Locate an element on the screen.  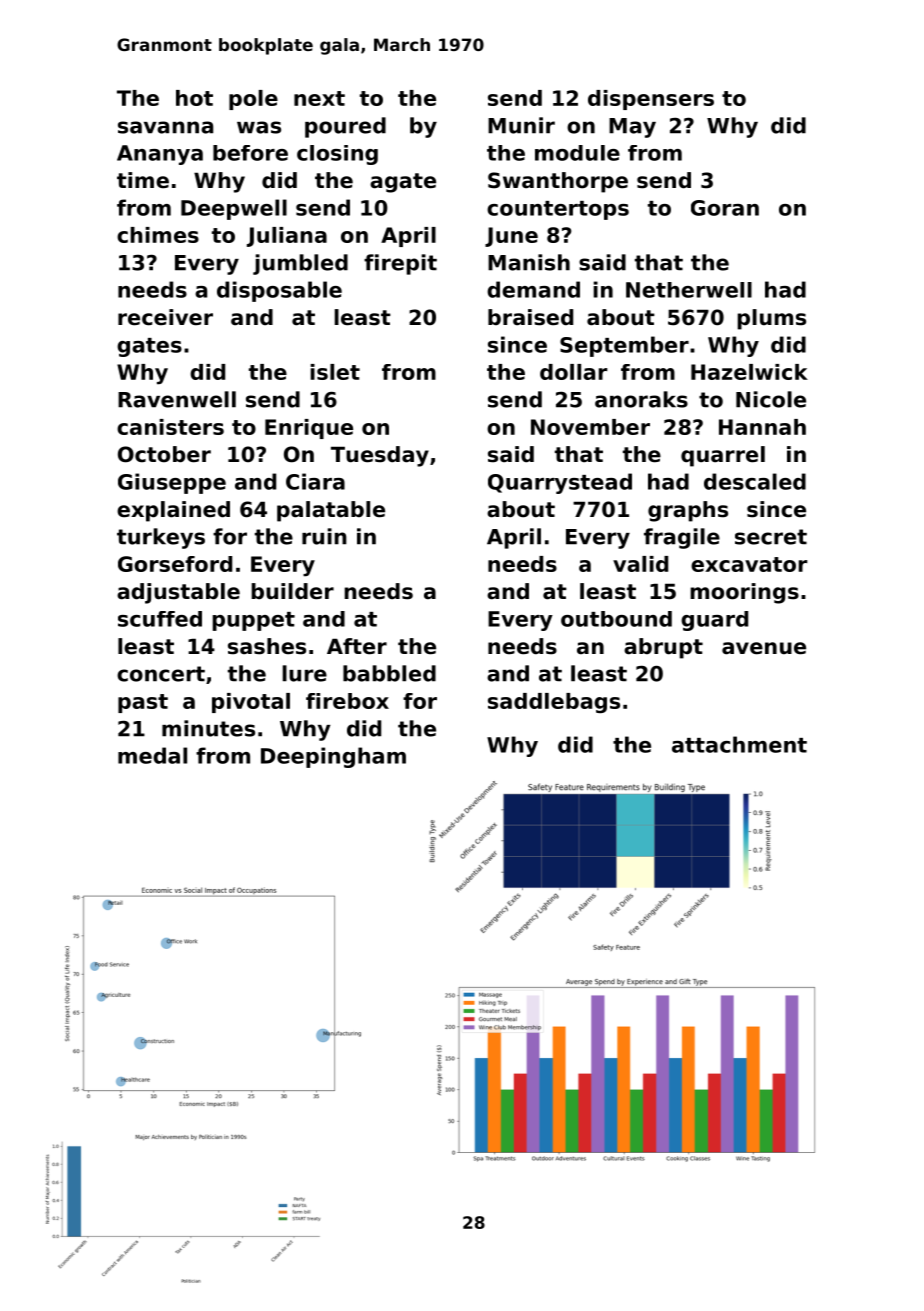
Deepingham is located at coordinates (333, 757).
